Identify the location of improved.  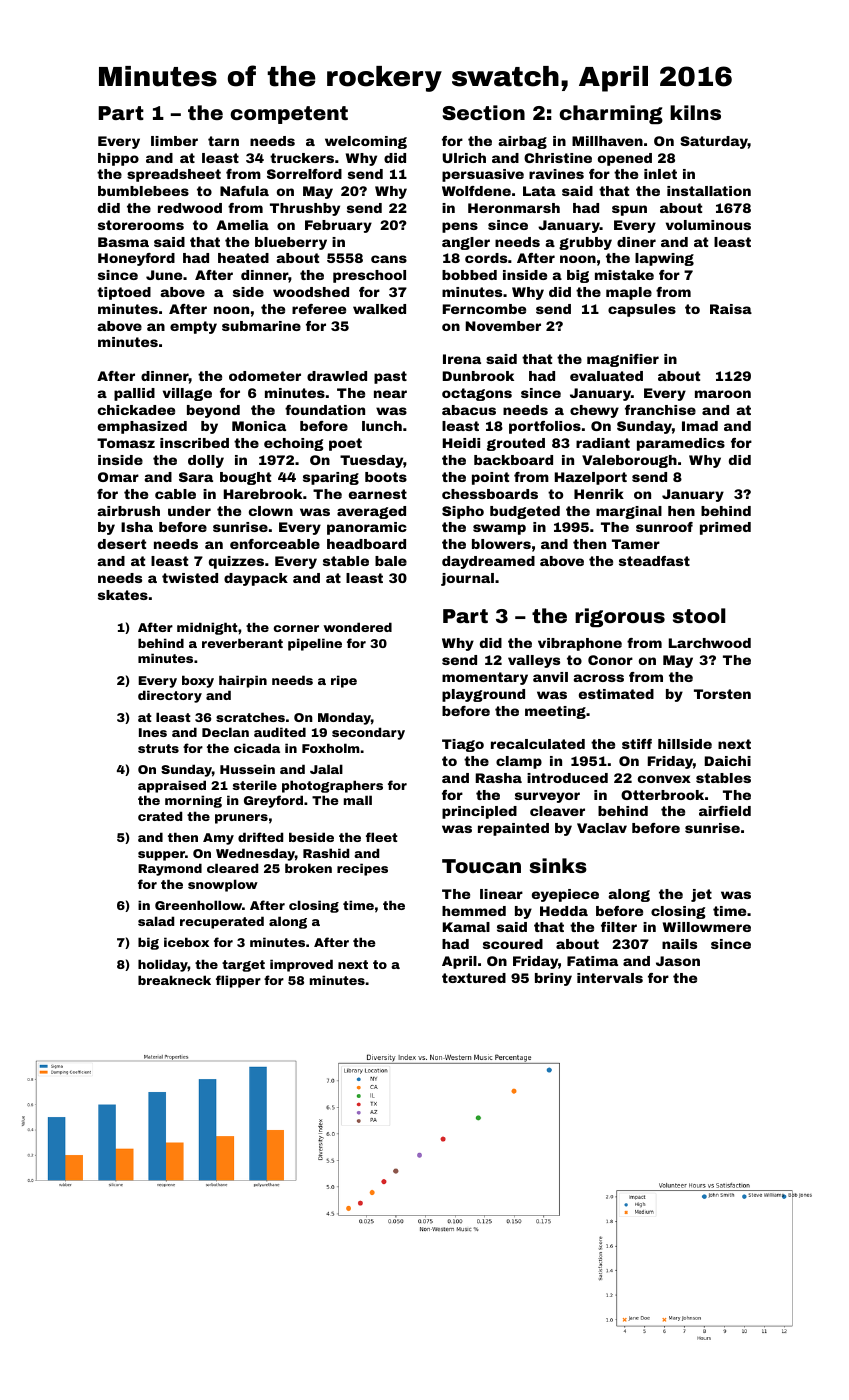
(301, 965).
